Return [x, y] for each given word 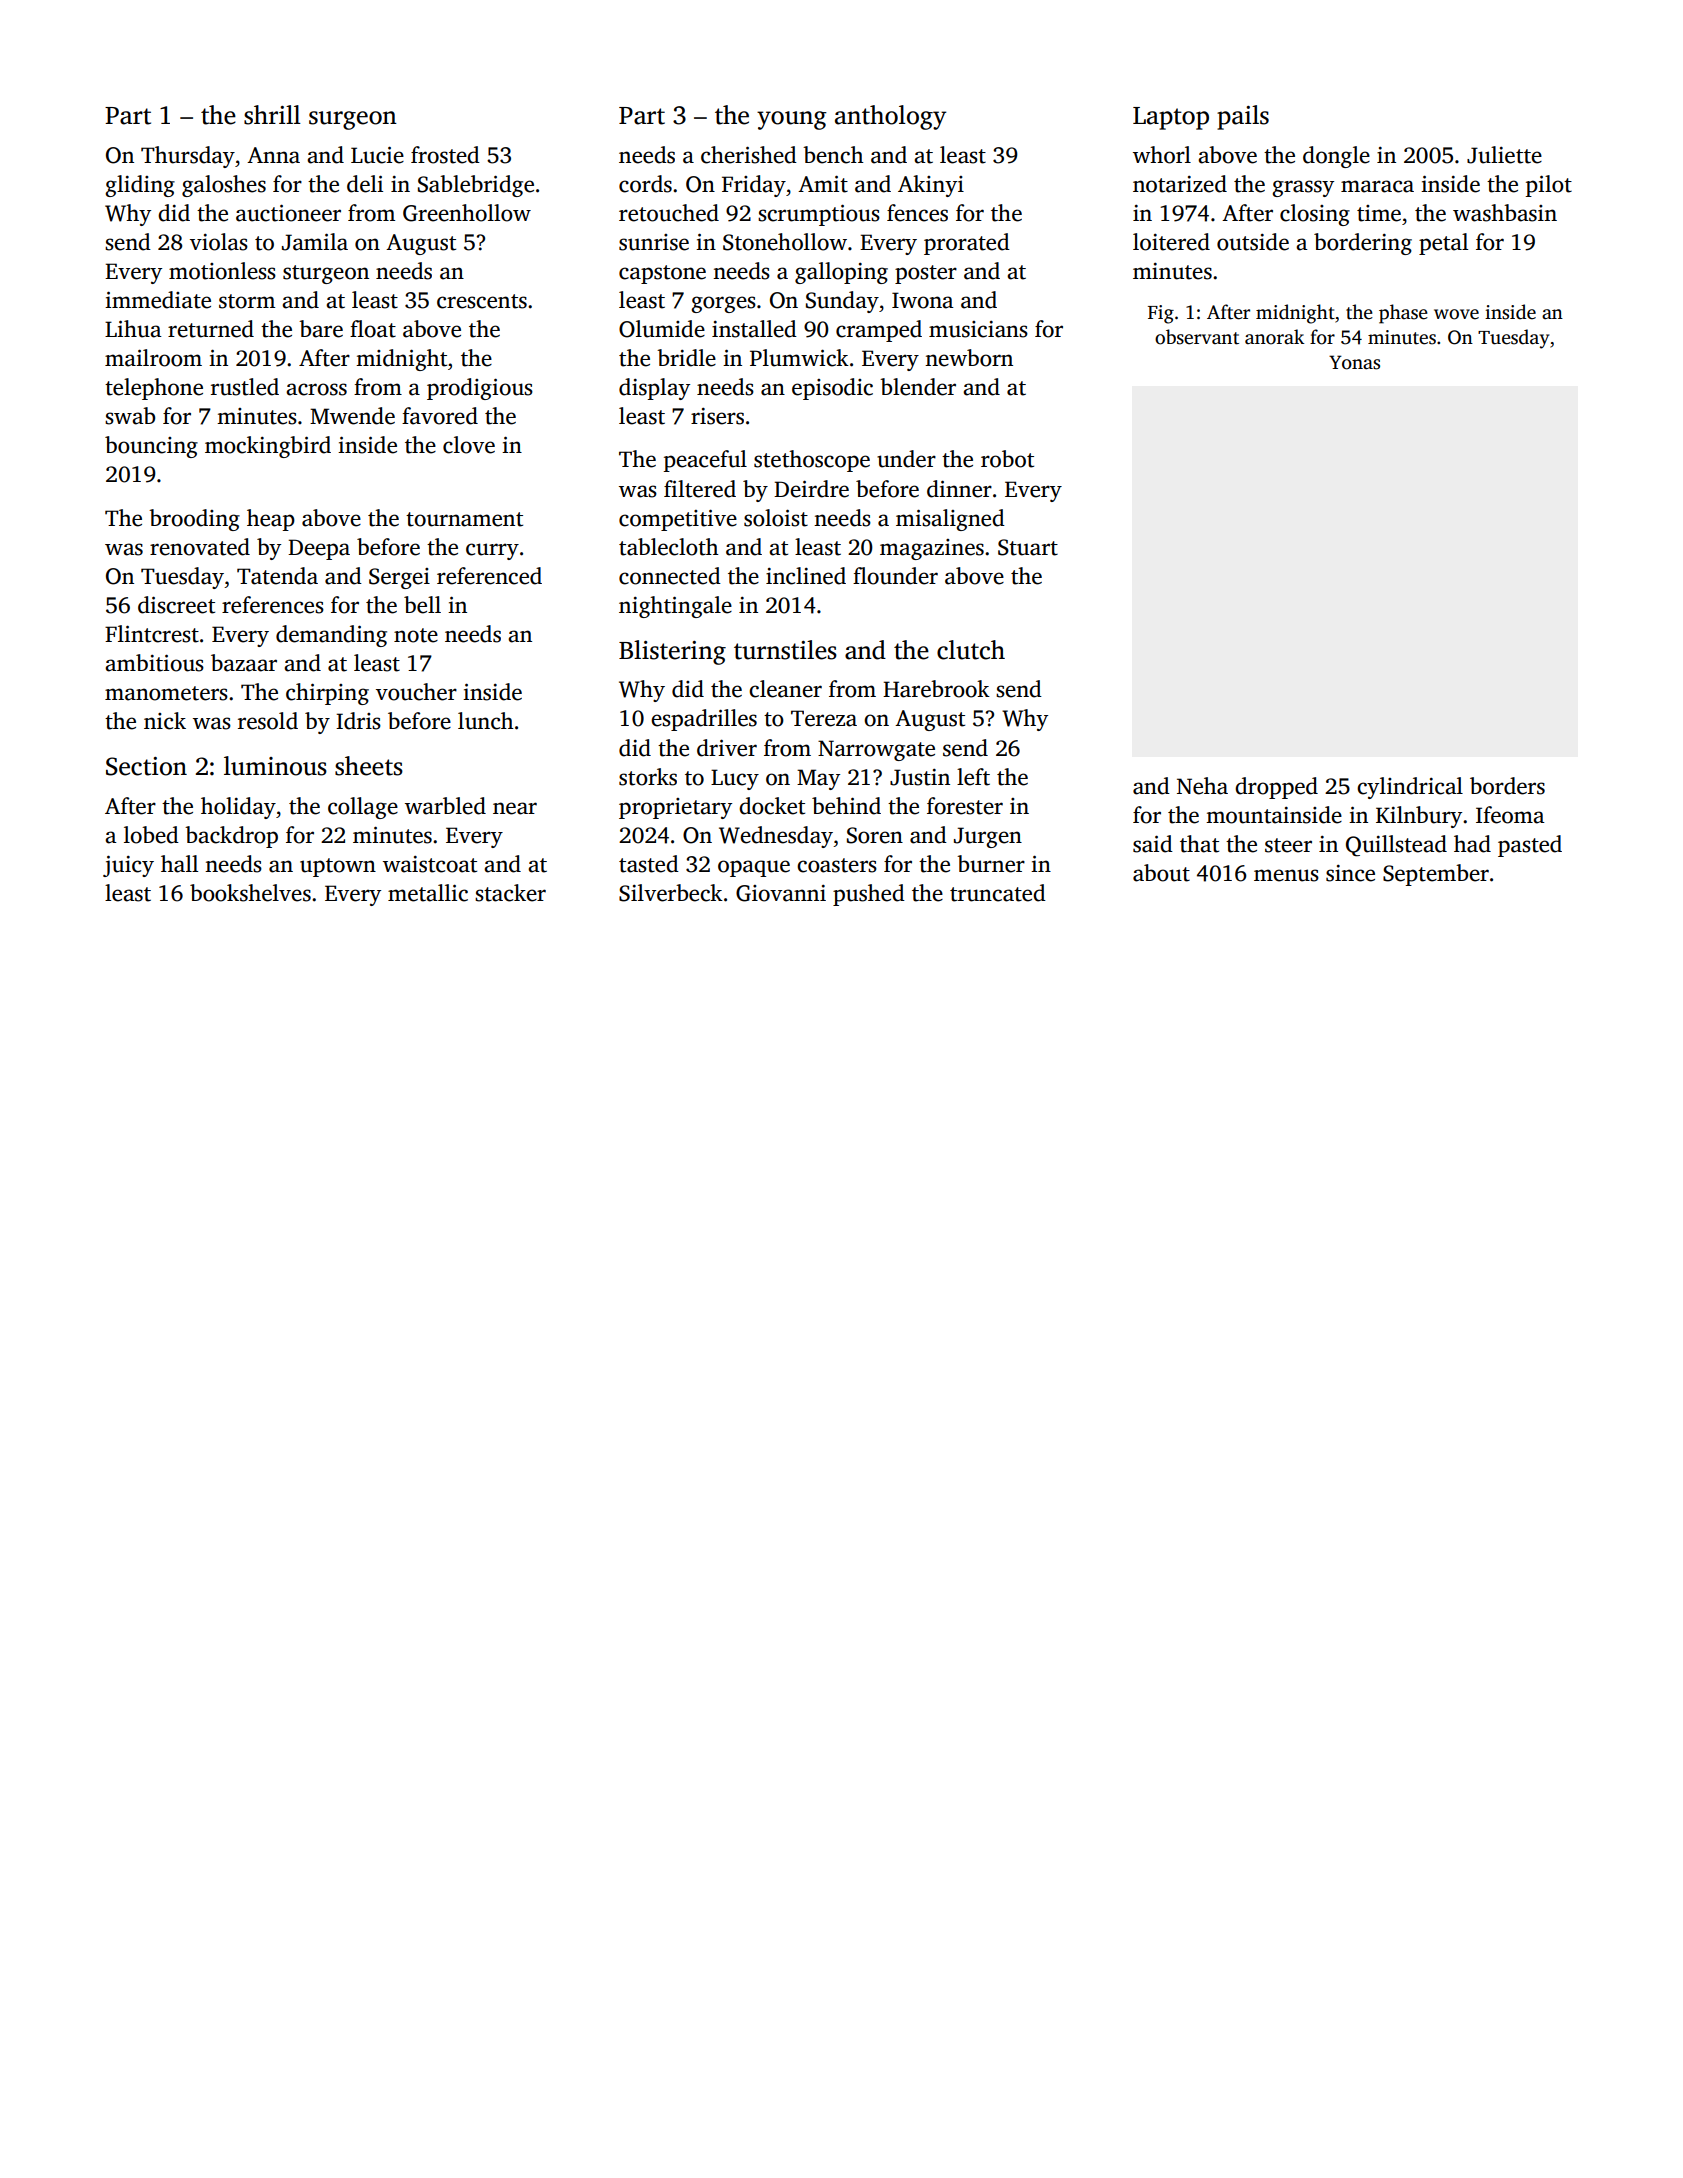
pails [1243, 117]
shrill [272, 115]
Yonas [1354, 362]
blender [918, 387]
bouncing [151, 447]
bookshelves [250, 893]
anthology [890, 117]
